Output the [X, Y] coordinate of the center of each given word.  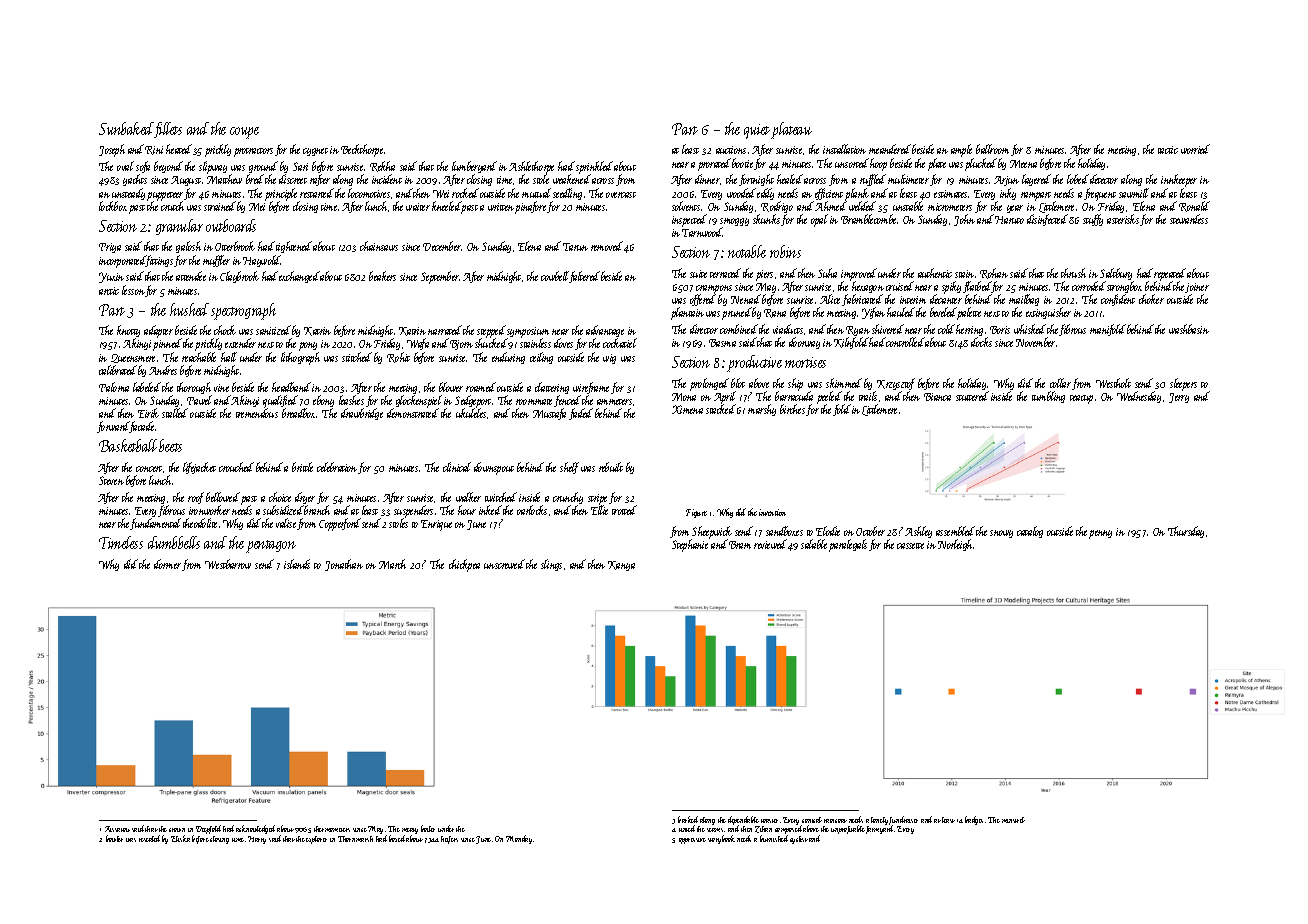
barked [688, 819]
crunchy [568, 498]
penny [1100, 534]
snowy [1001, 534]
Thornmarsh [355, 839]
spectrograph [243, 311]
